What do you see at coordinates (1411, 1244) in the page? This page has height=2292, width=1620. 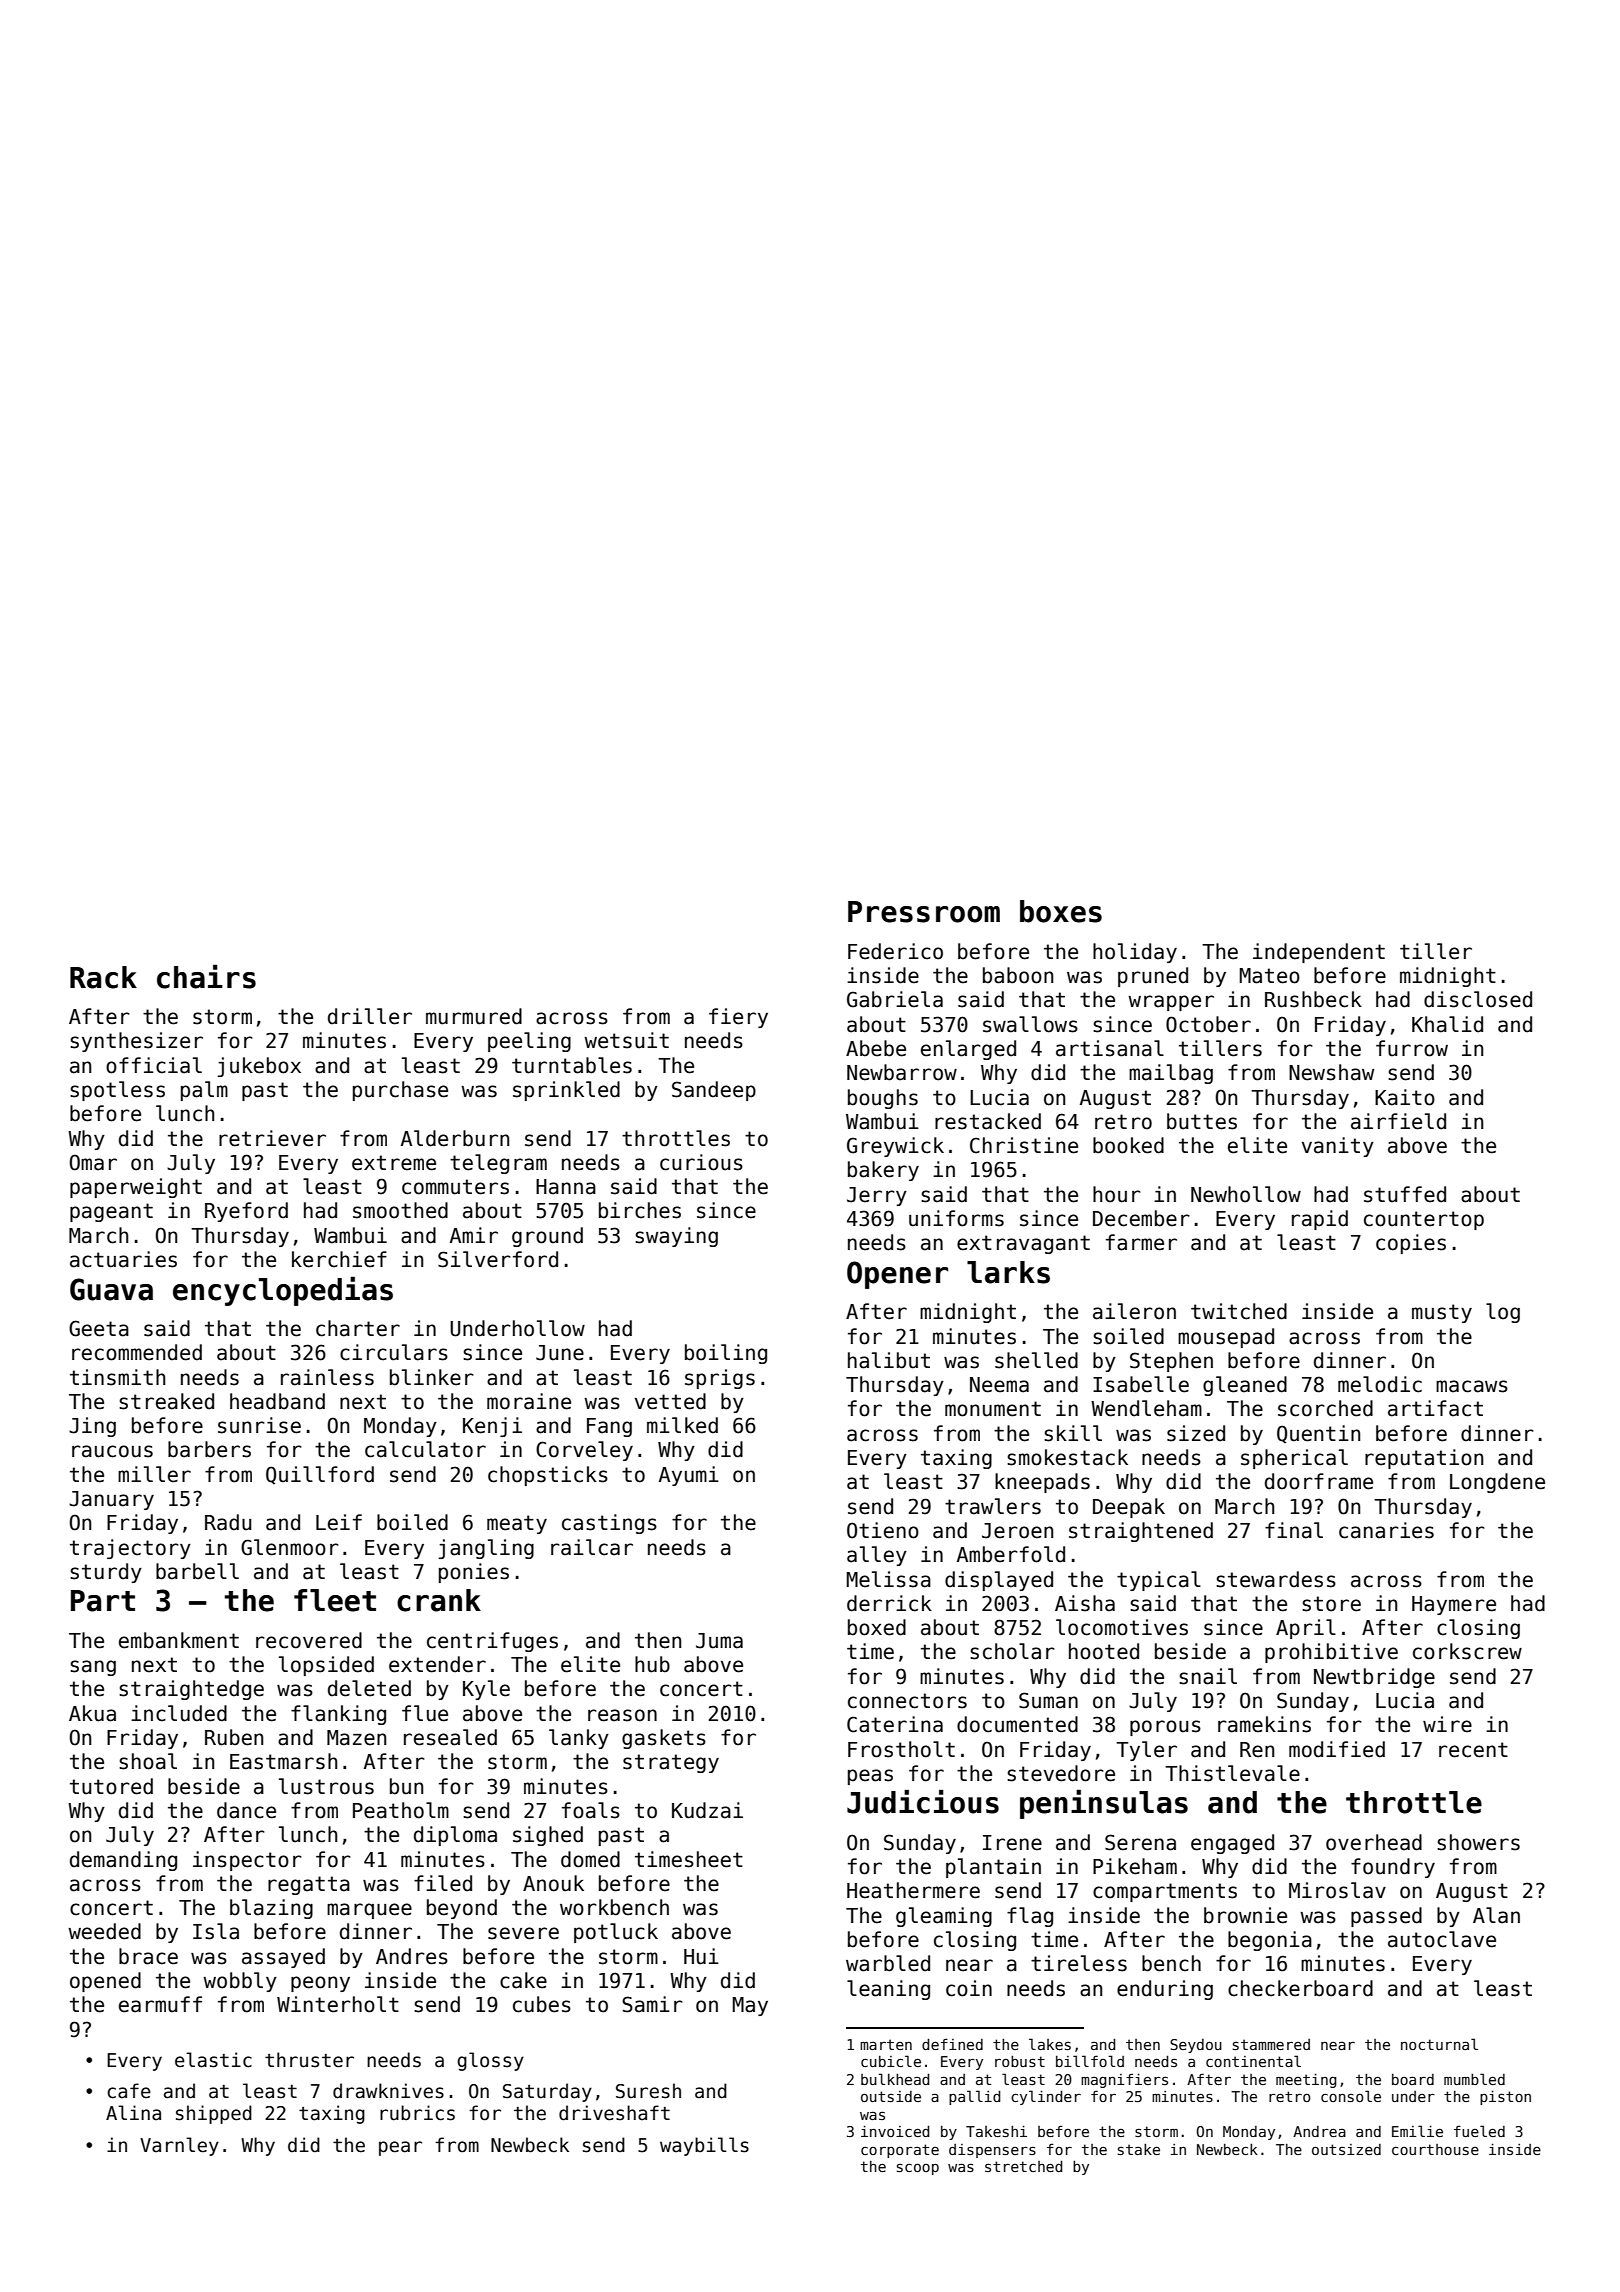 I see `copies` at bounding box center [1411, 1244].
